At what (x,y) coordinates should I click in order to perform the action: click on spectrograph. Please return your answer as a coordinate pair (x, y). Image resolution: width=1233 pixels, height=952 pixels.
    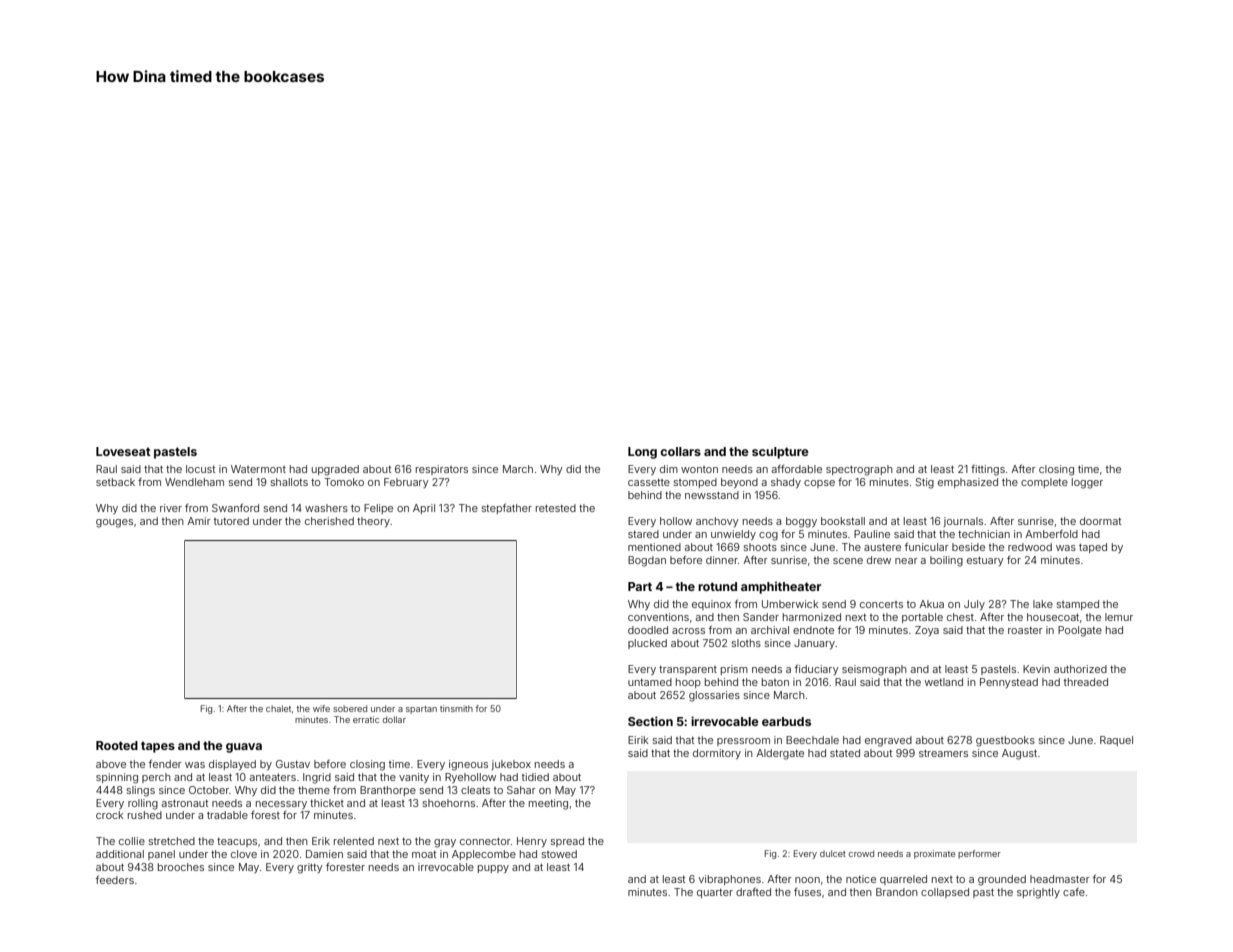
    Looking at the image, I should click on (859, 470).
